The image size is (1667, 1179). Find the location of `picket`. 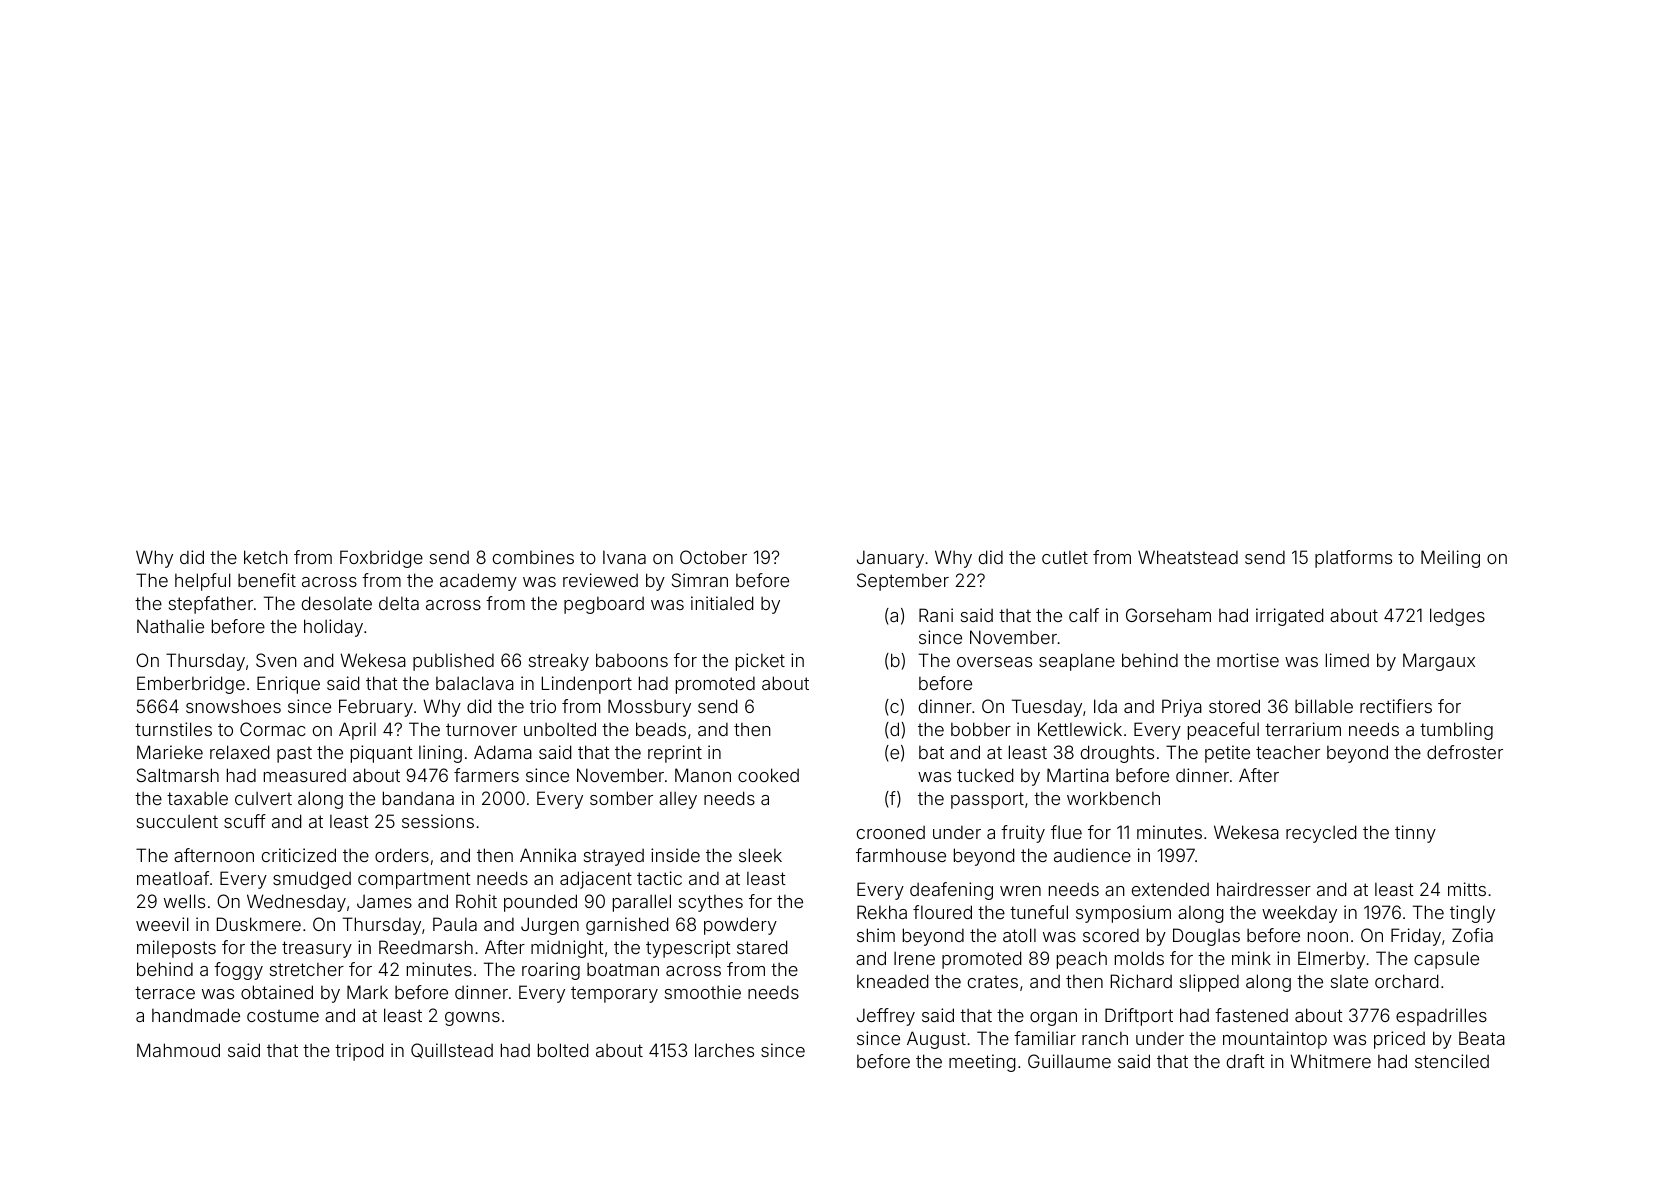

picket is located at coordinates (760, 662).
